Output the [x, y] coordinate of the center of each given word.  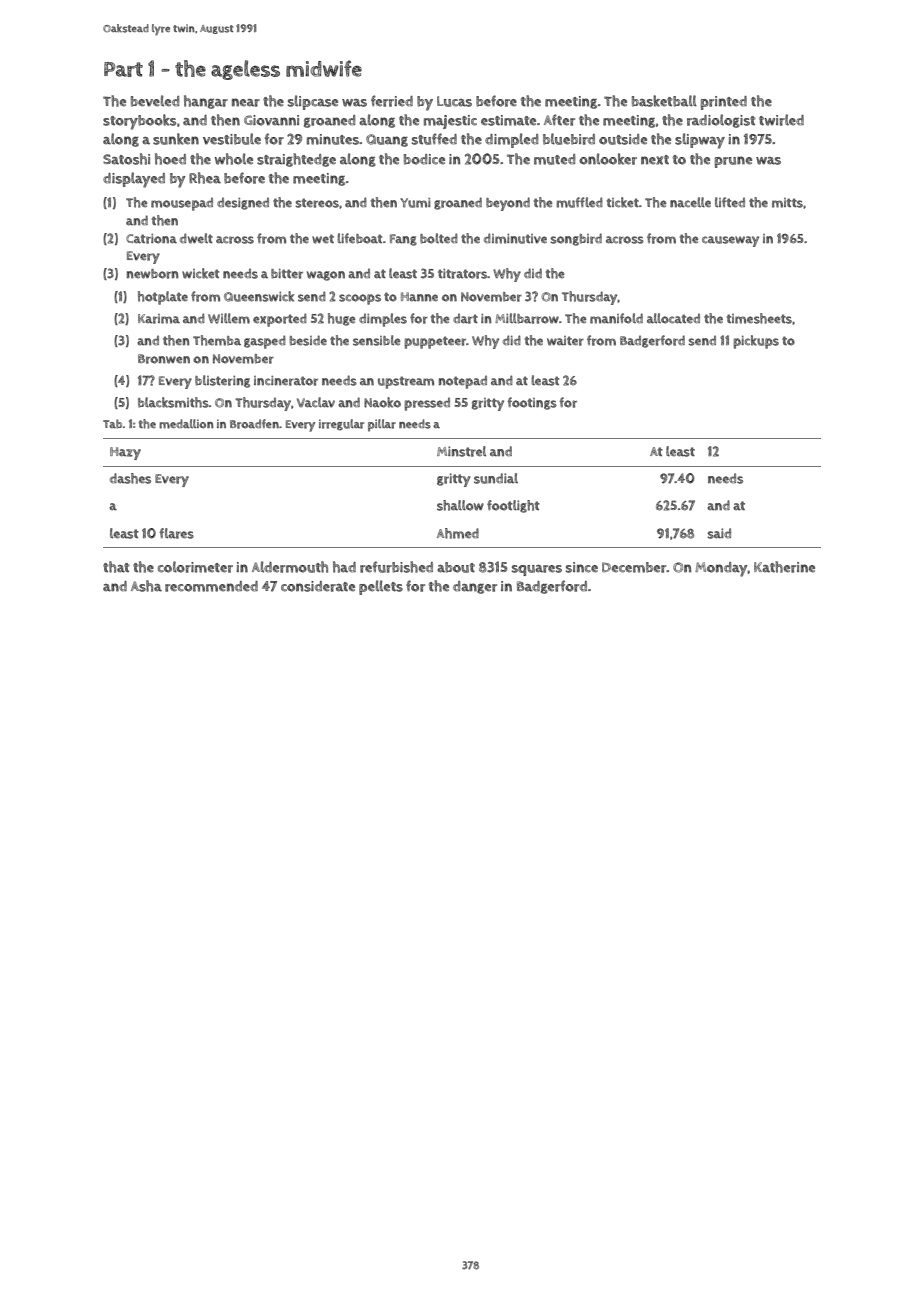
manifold [616, 318]
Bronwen [164, 359]
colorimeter [195, 567]
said [719, 533]
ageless [245, 70]
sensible [377, 340]
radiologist [721, 121]
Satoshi [126, 159]
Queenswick [259, 296]
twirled [781, 120]
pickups [756, 342]
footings [532, 403]
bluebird [569, 139]
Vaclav [316, 402]
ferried [392, 101]
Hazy [125, 453]
